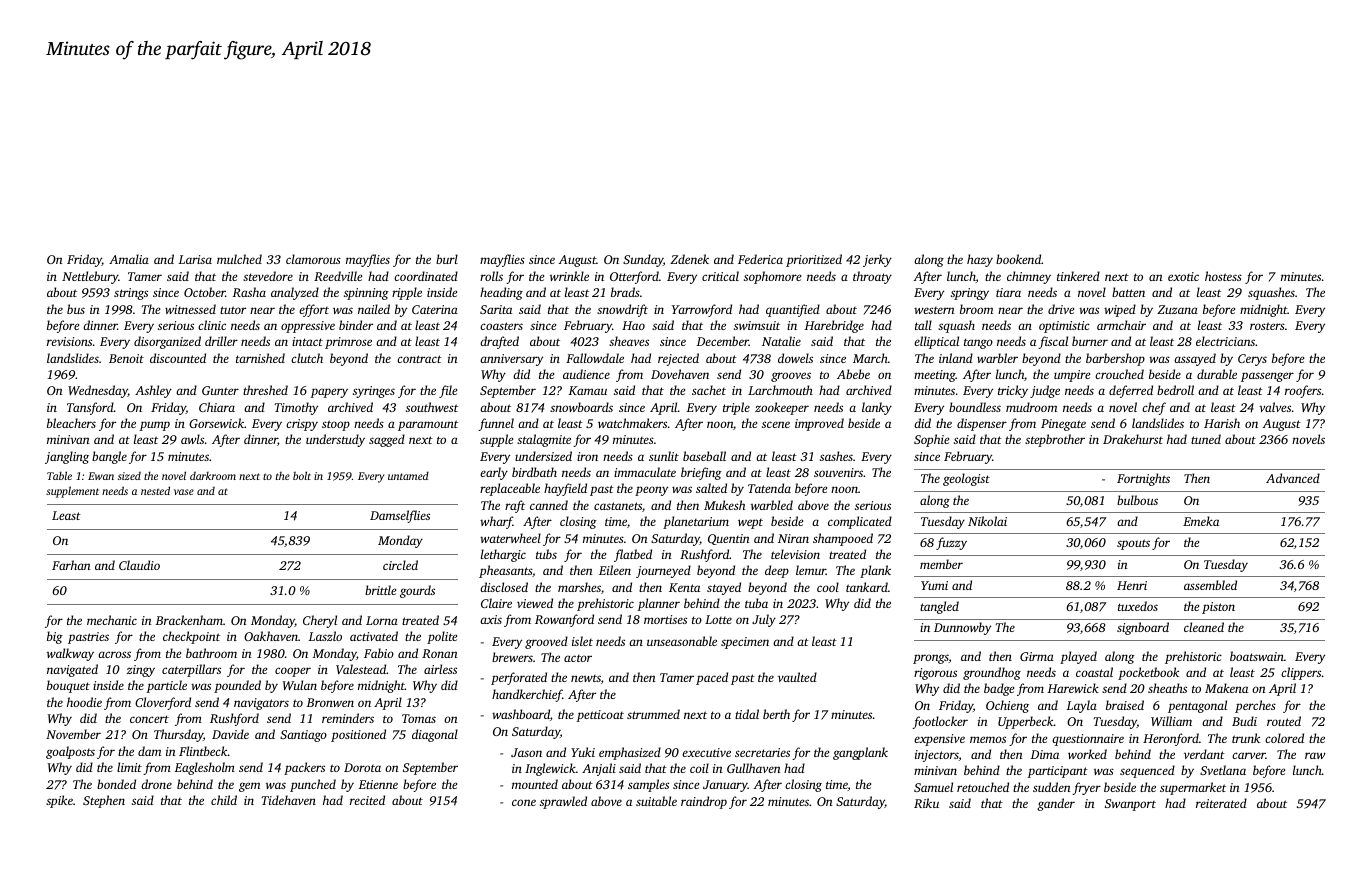 The width and height of the screenshot is (1372, 887). What do you see at coordinates (1303, 391) in the screenshot?
I see `roofers` at bounding box center [1303, 391].
